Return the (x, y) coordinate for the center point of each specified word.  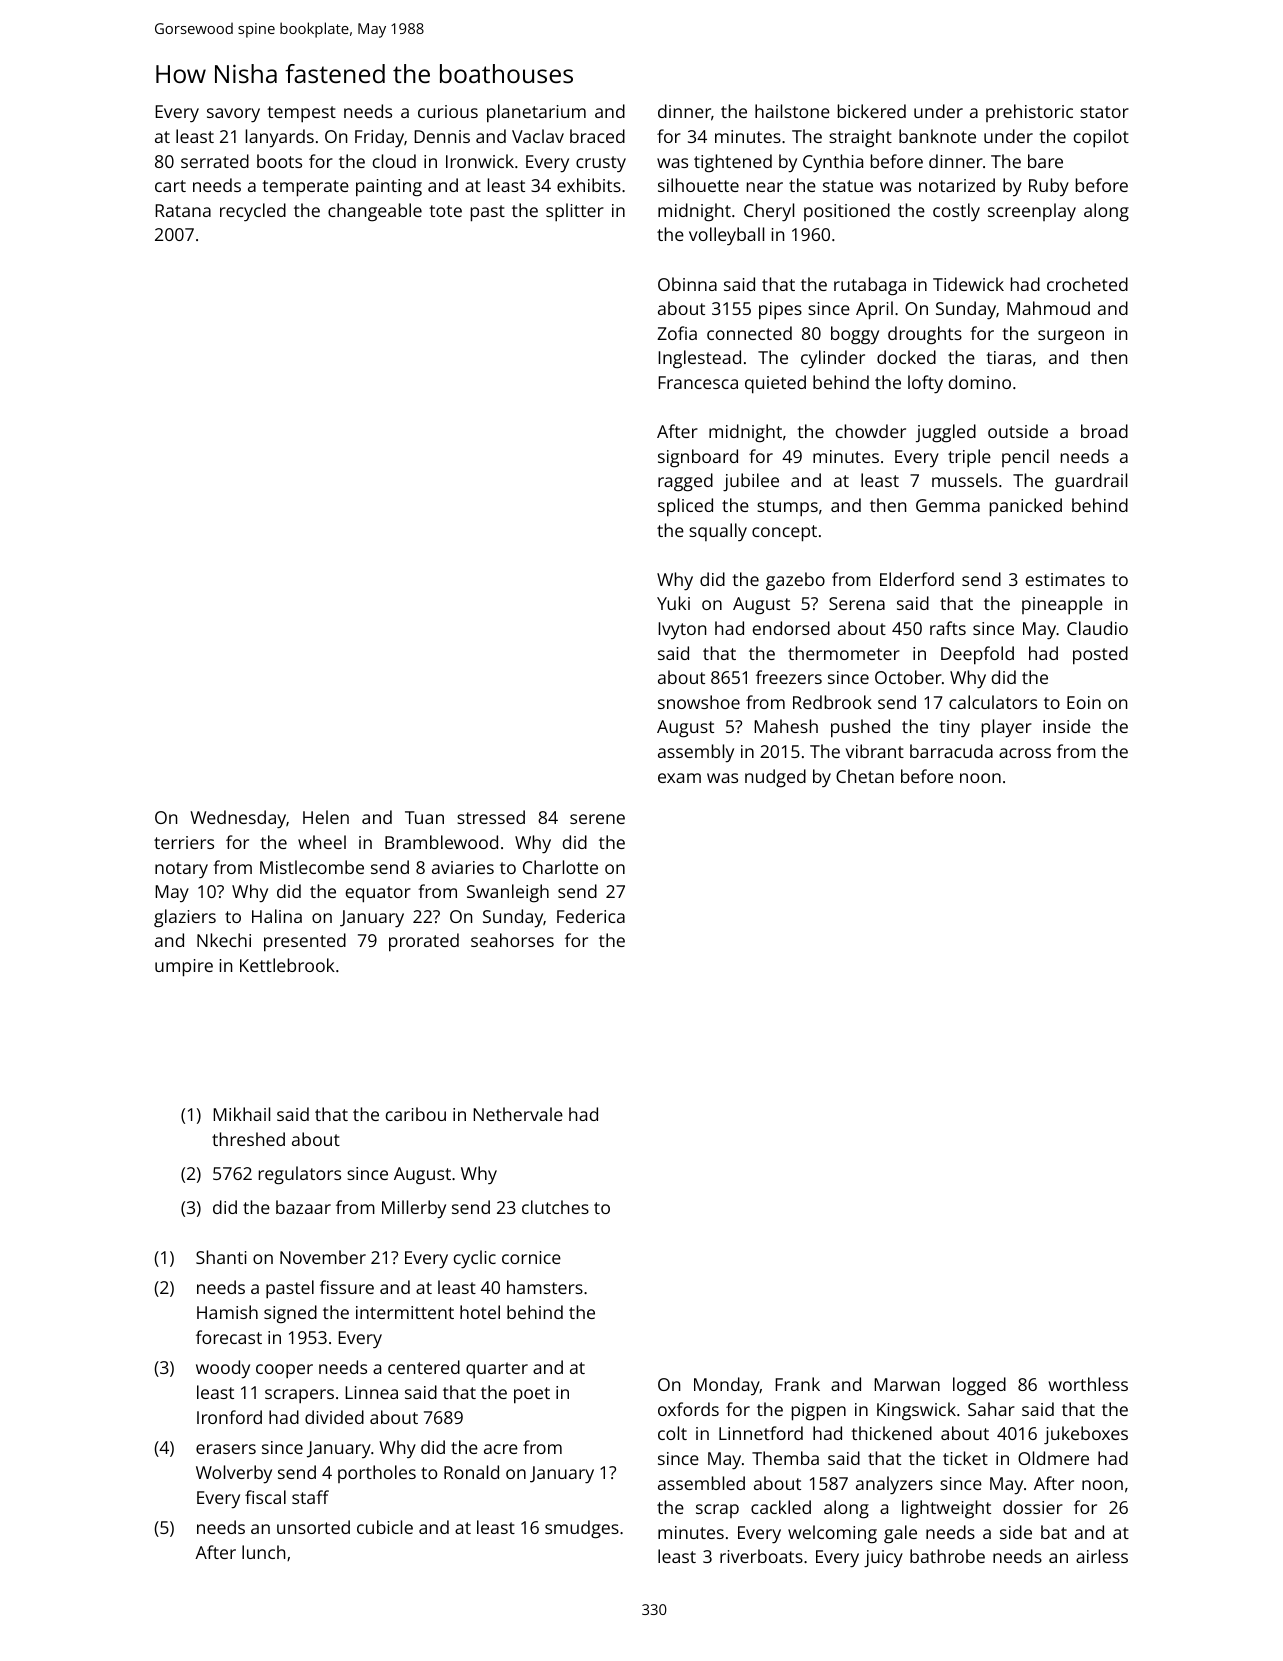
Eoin (1084, 702)
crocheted (1087, 284)
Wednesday (238, 819)
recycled (253, 212)
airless (1102, 1556)
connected (749, 333)
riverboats (761, 1556)
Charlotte (560, 867)
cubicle (385, 1527)
